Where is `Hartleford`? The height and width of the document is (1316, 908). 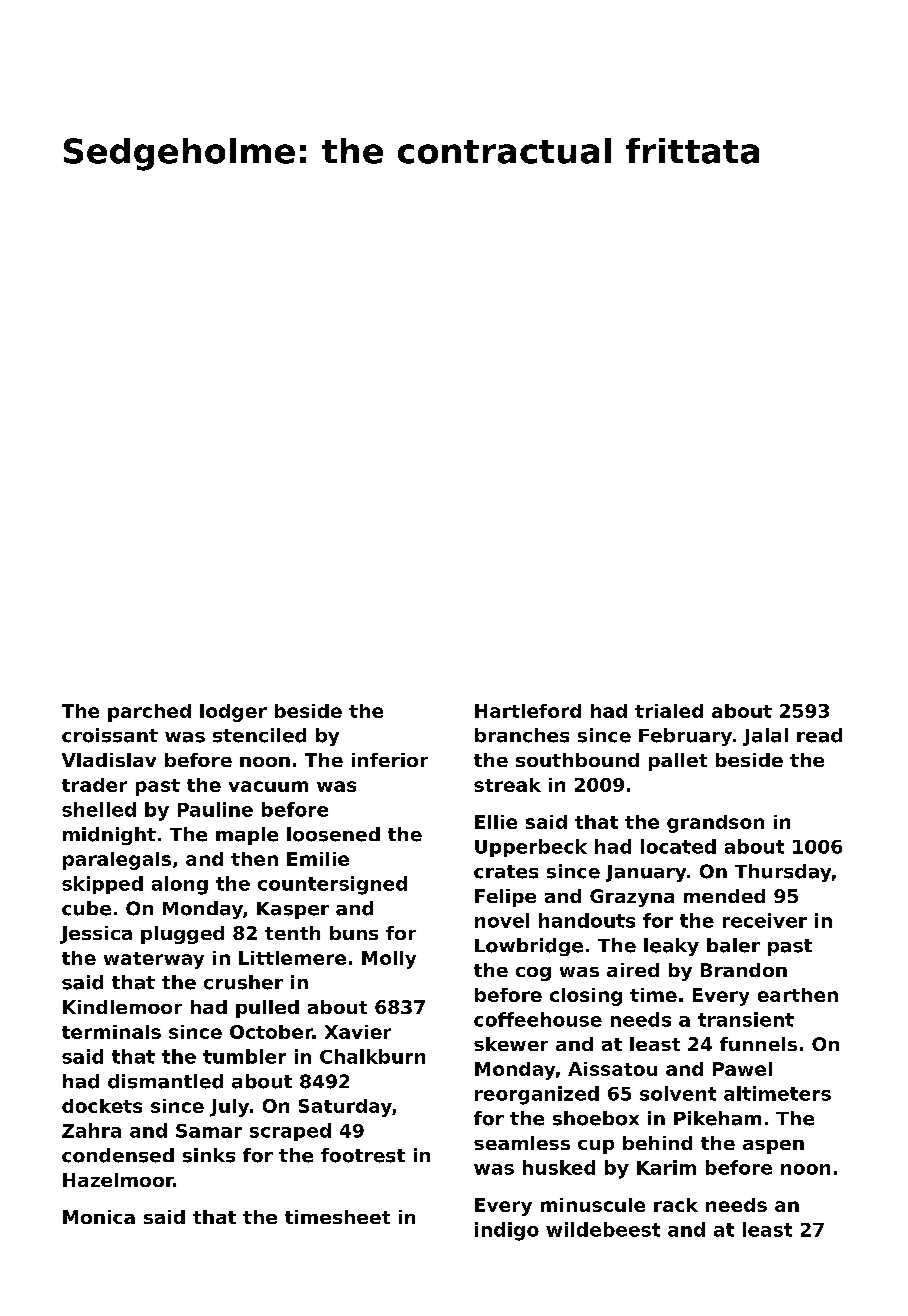
Hartleford is located at coordinates (528, 711).
